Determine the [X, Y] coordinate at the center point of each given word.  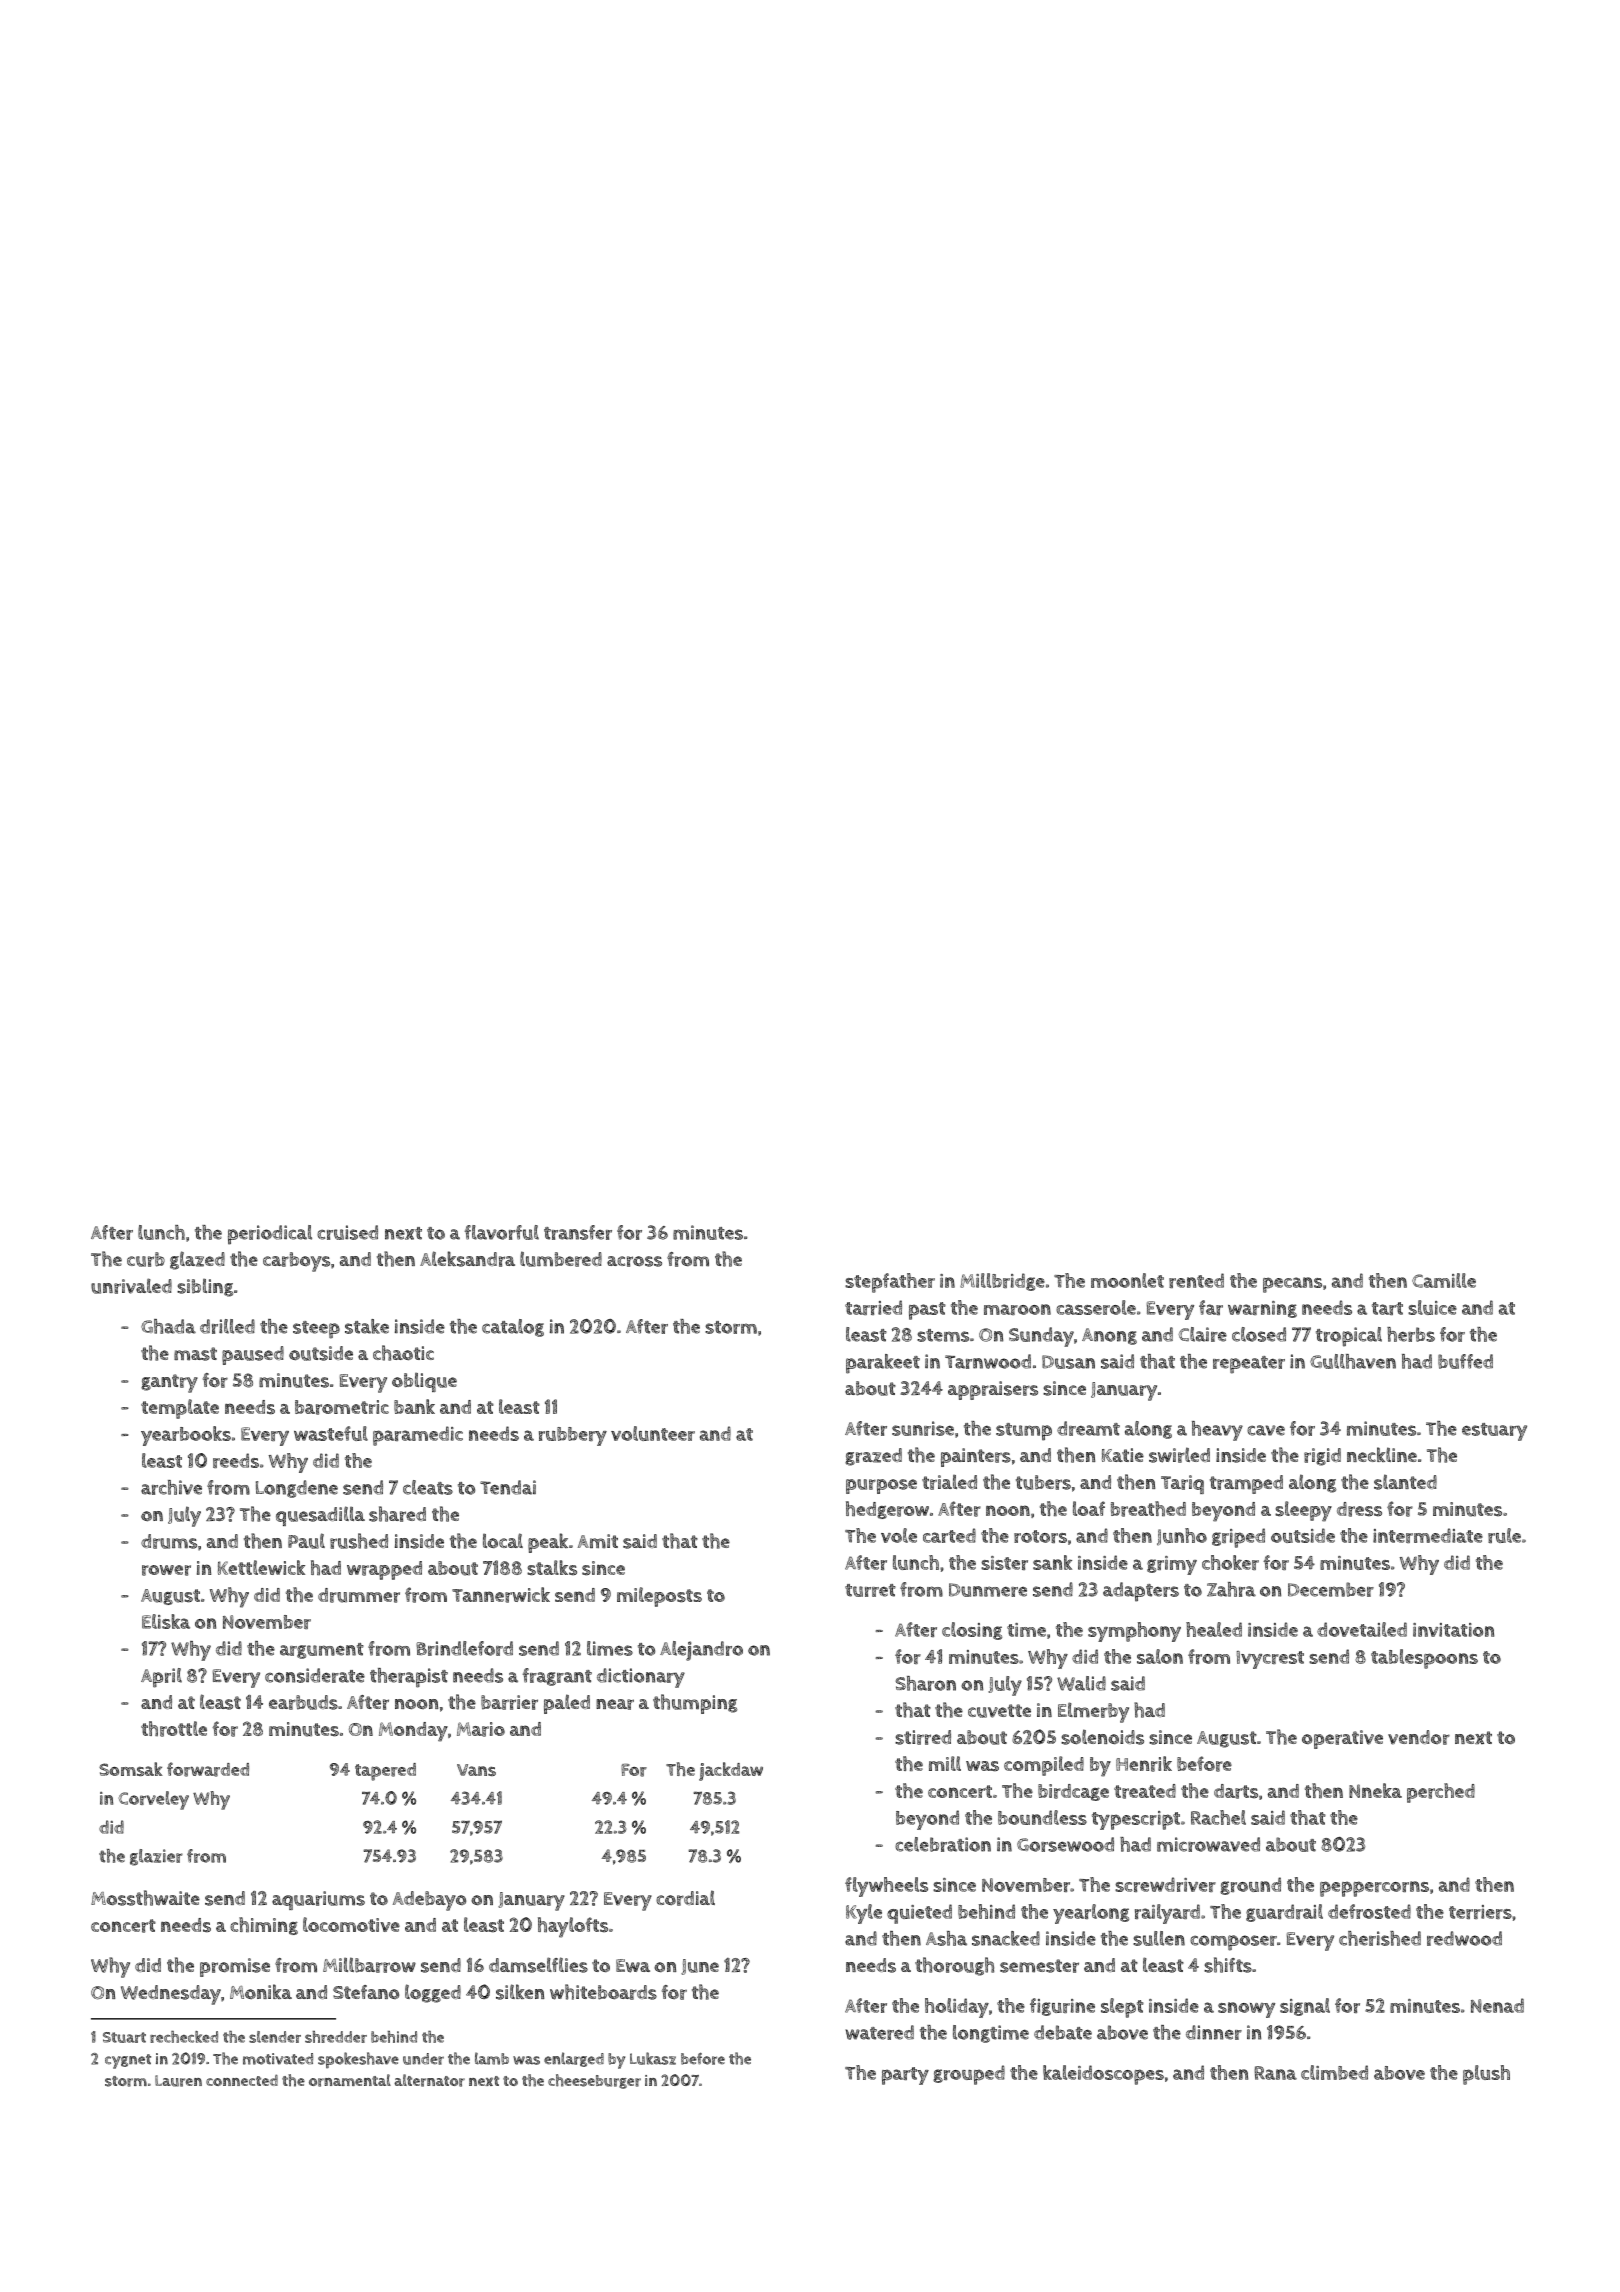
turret [870, 1590]
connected [242, 2080]
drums [169, 1541]
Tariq [1182, 1484]
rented [1196, 1280]
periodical [270, 1235]
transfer [578, 1232]
